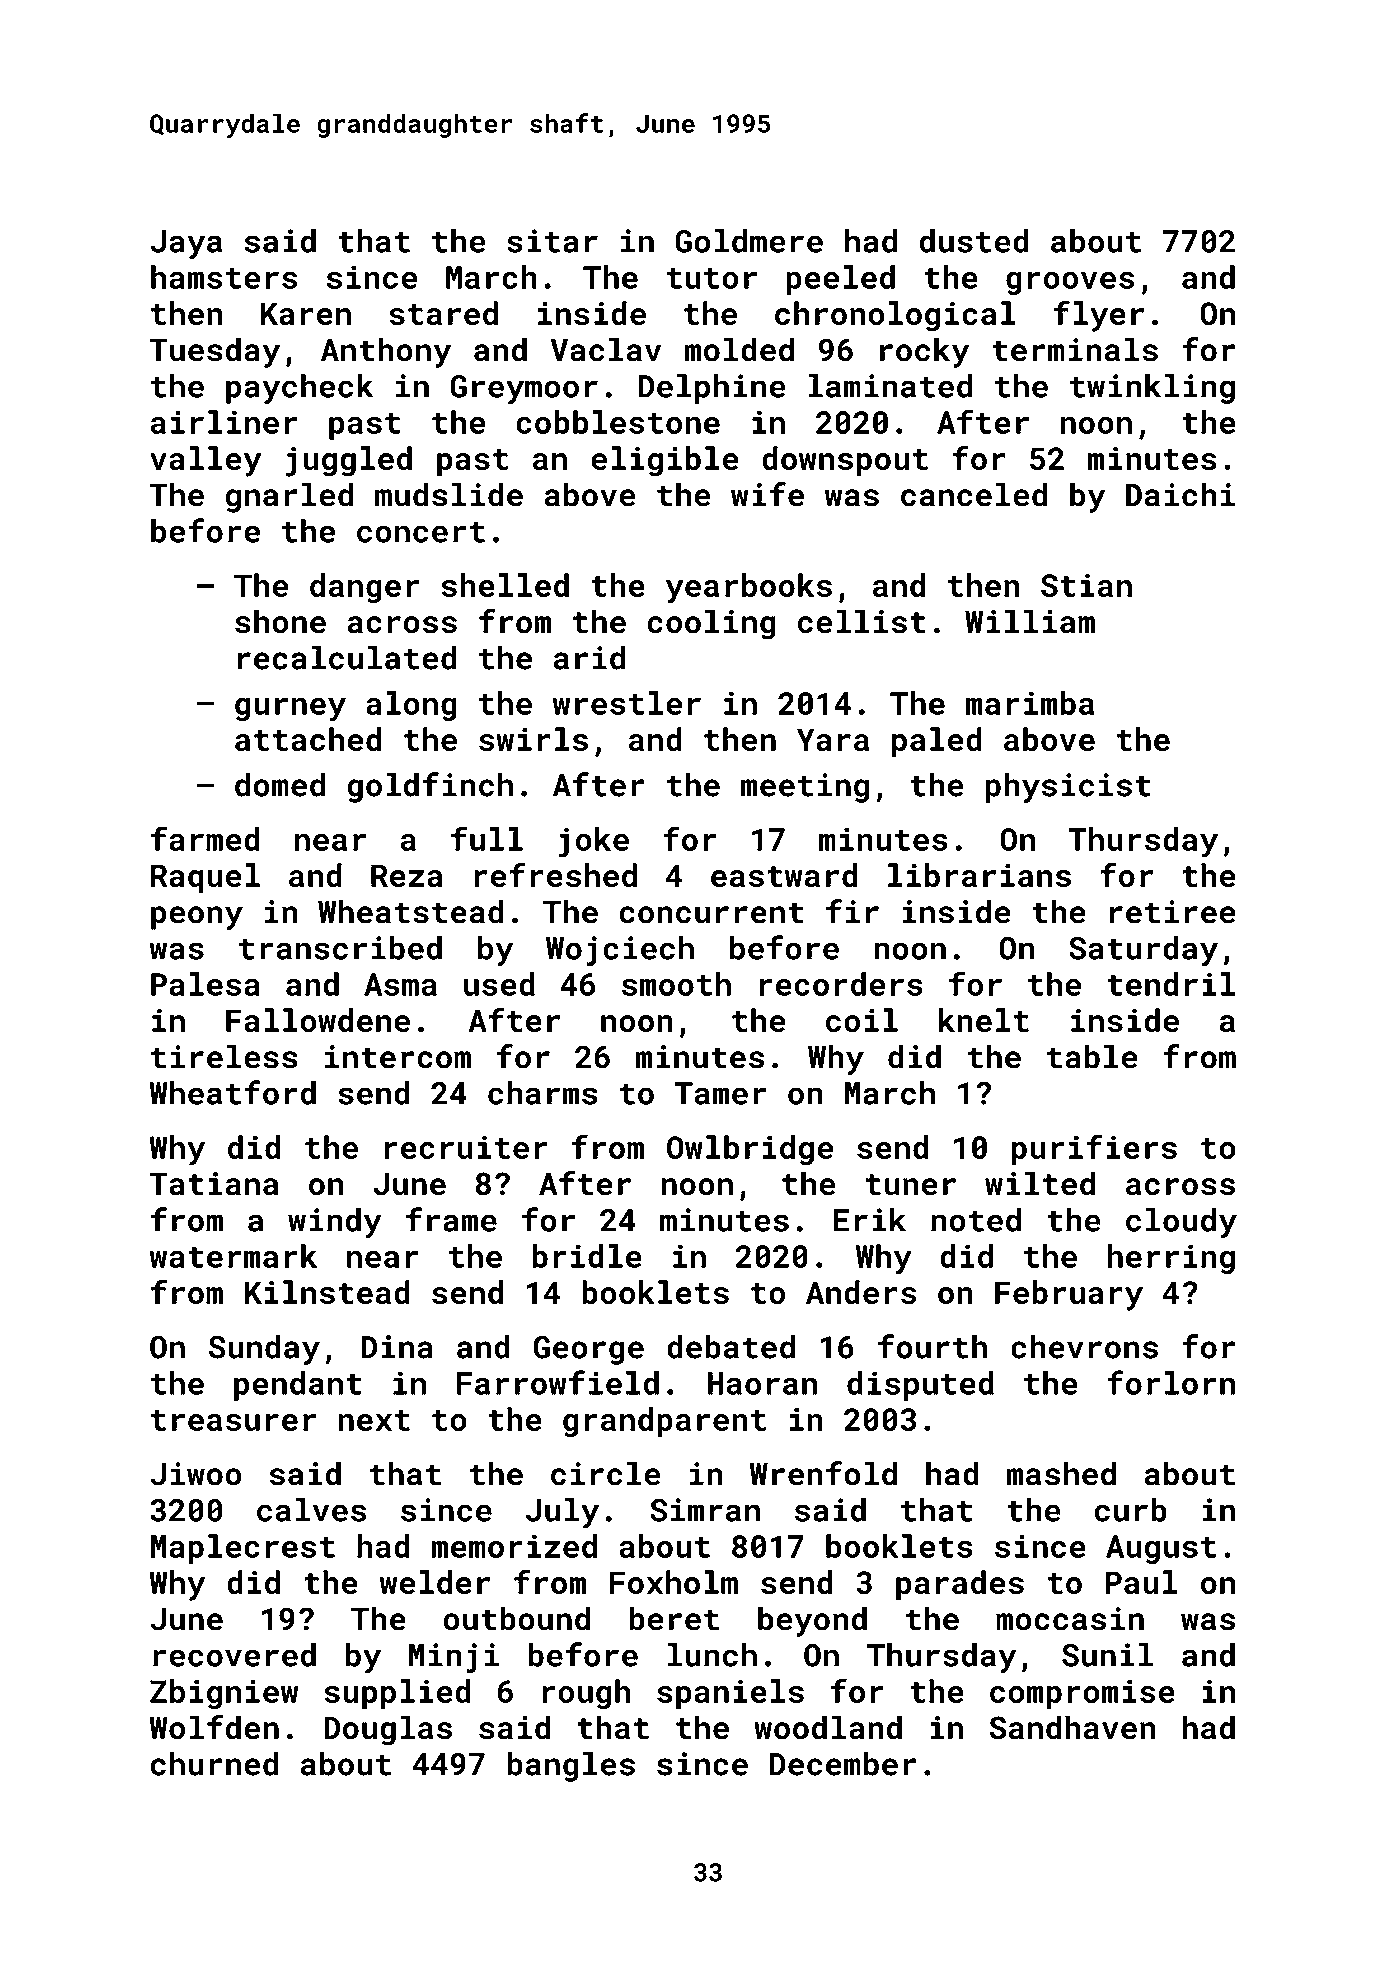  I want to click on chronological, so click(895, 316).
